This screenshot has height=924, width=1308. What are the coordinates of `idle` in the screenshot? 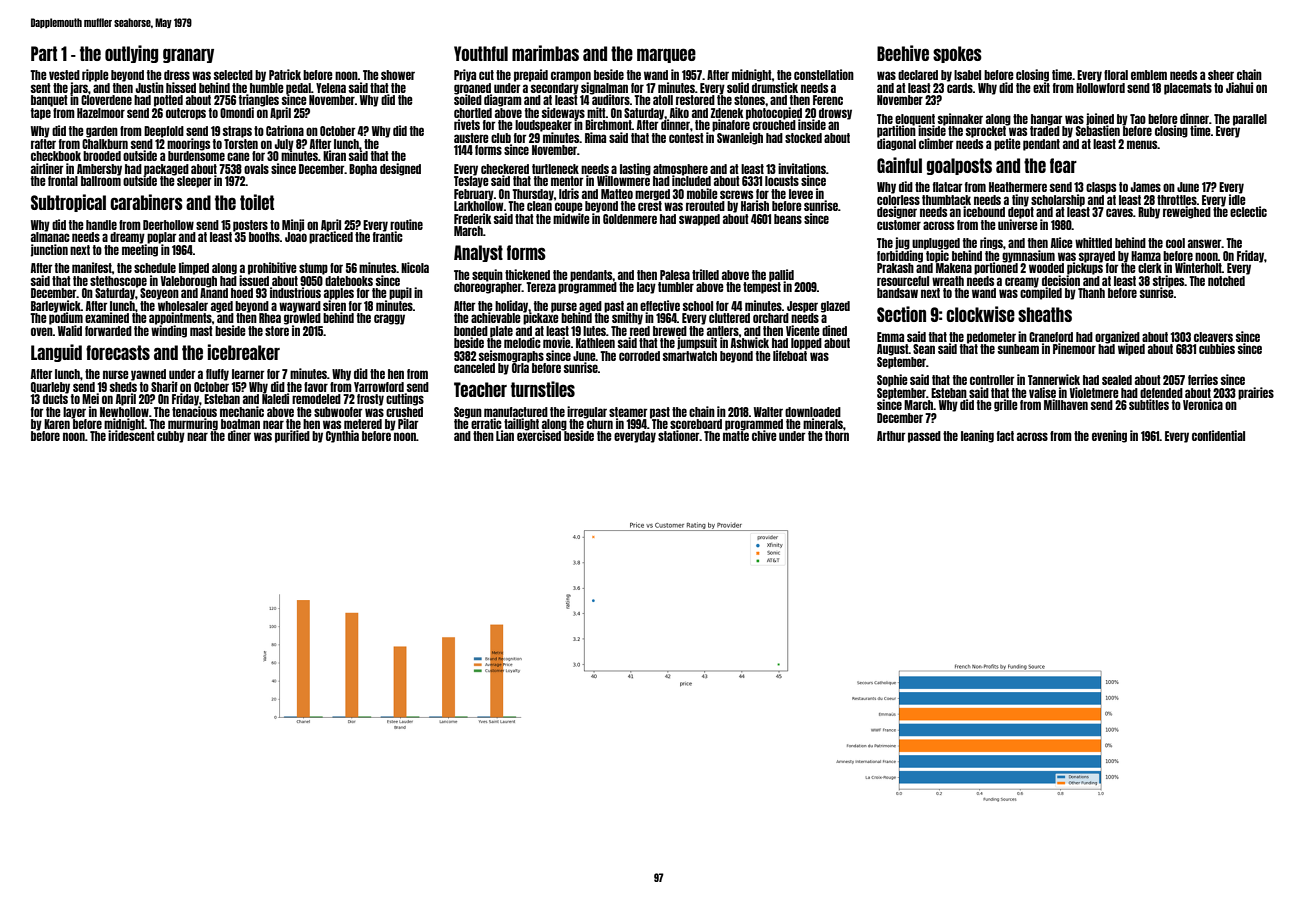 It's located at (1237, 199).
